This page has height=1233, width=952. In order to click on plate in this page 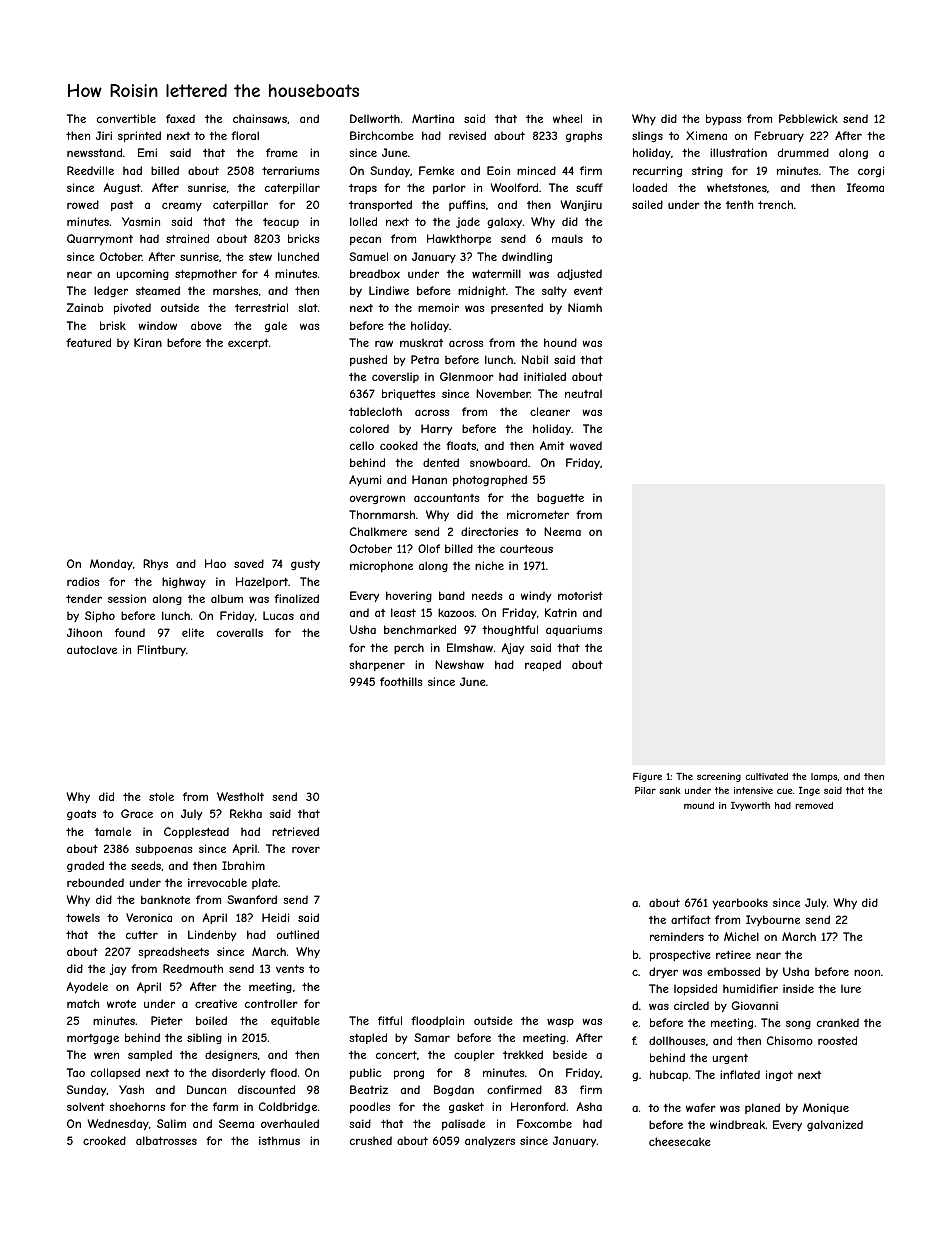, I will do `click(265, 883)`.
